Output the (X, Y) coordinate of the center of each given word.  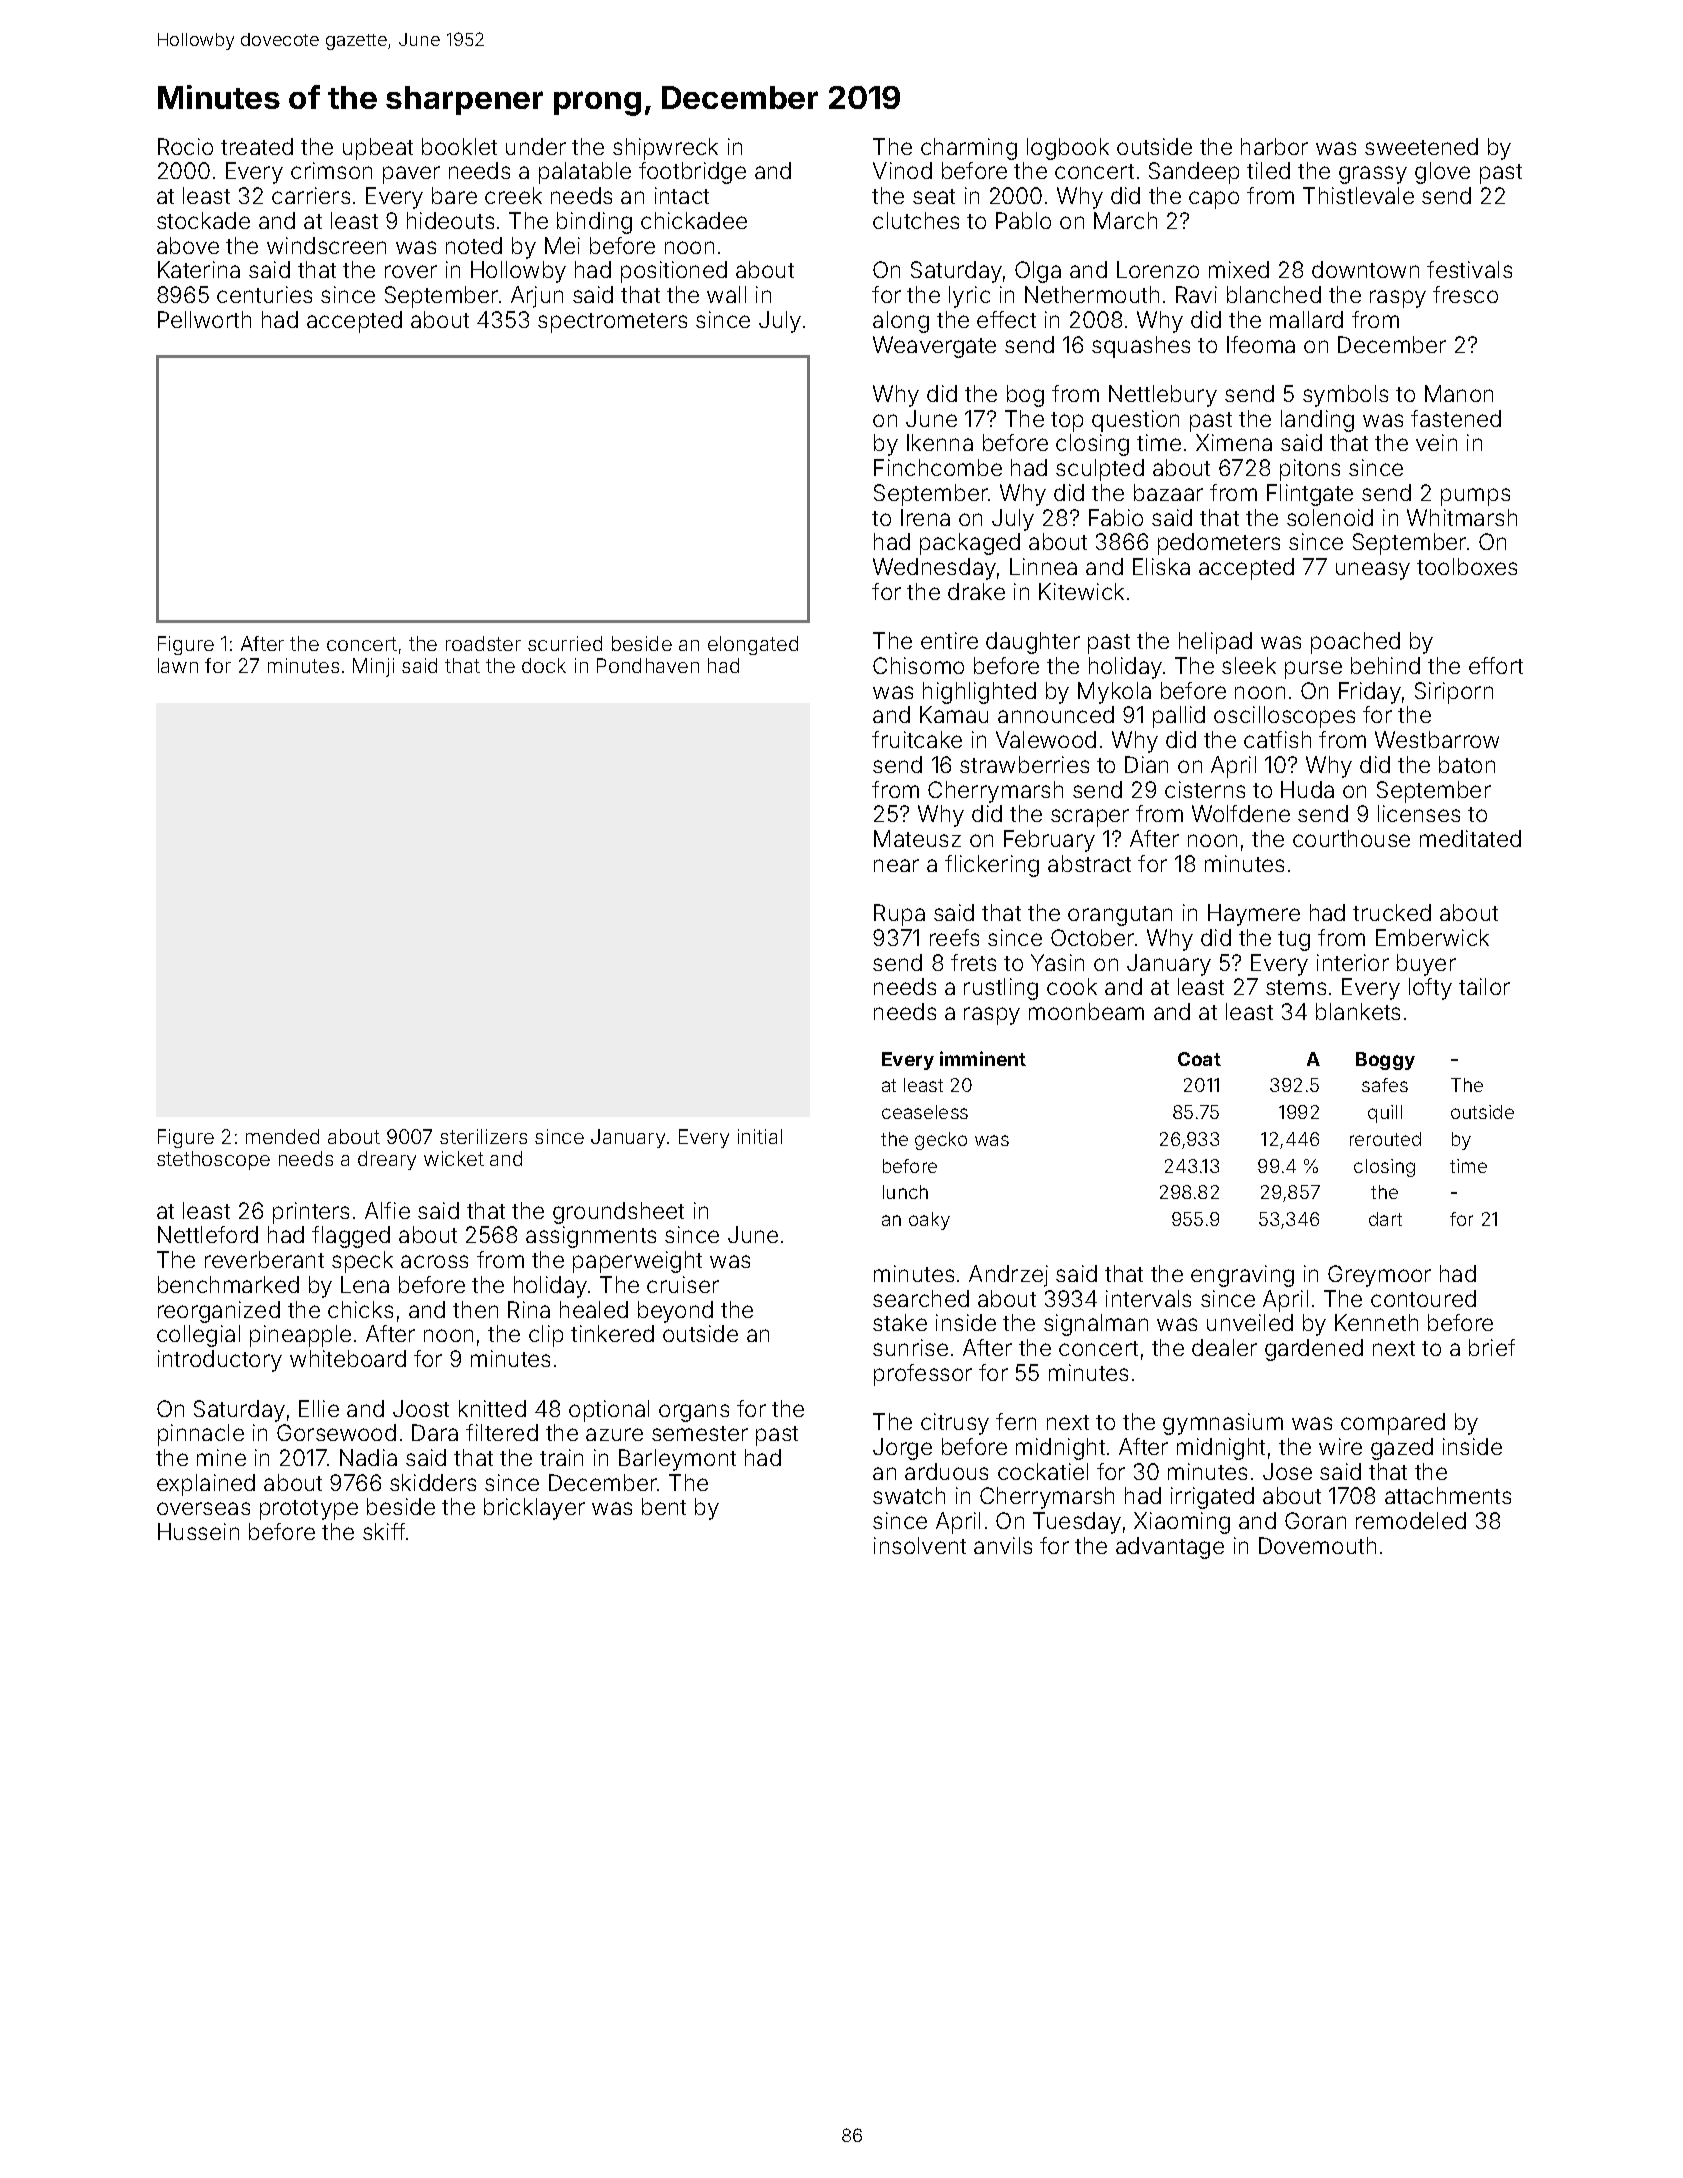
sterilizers (483, 1136)
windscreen (326, 245)
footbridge (692, 173)
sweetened (1421, 146)
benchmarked (228, 1284)
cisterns (1205, 789)
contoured (1423, 1298)
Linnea (1043, 566)
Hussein (198, 1531)
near (896, 865)
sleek (1249, 665)
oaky (929, 1221)
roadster (483, 643)
